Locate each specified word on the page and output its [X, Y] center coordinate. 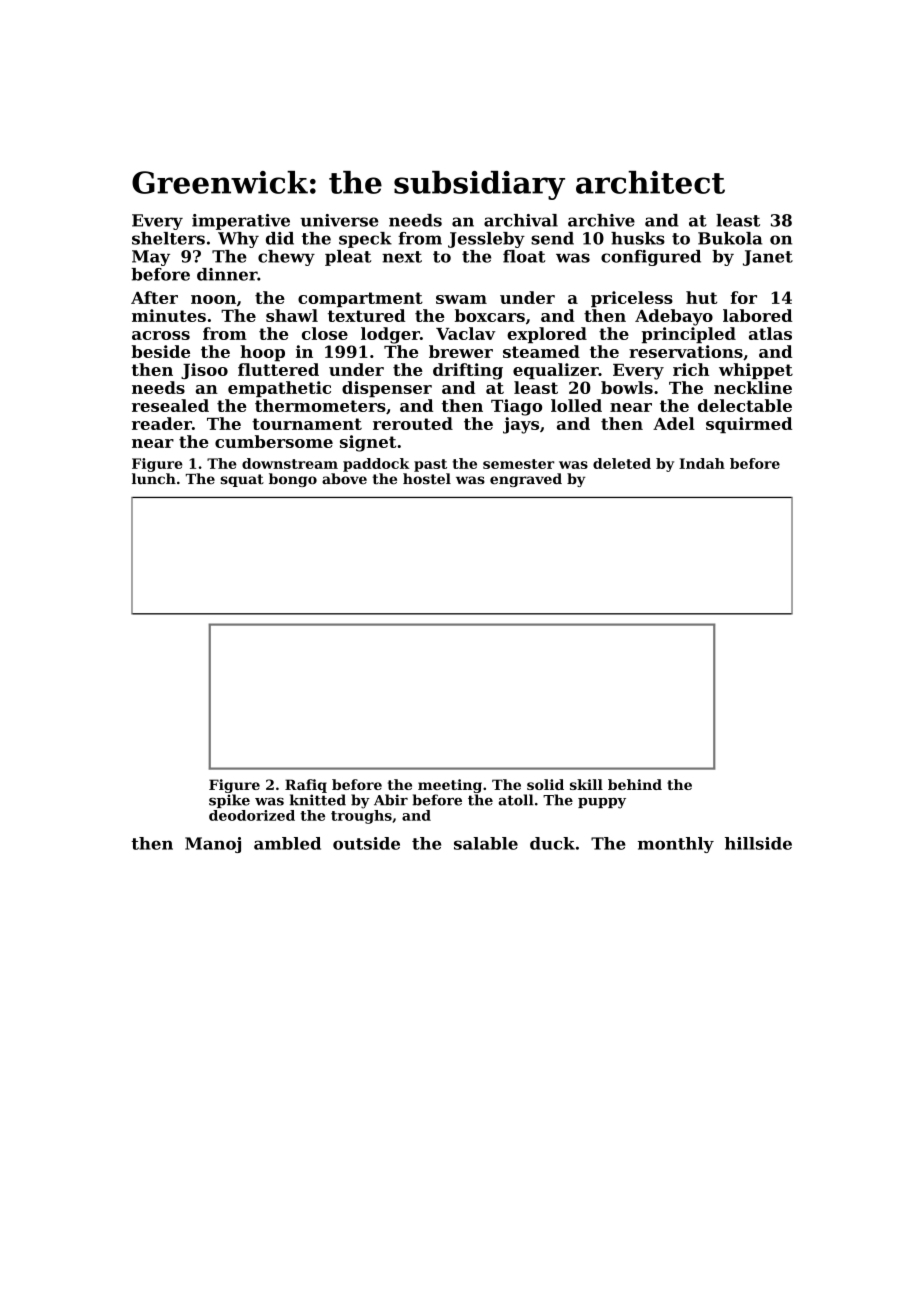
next [402, 257]
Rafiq [306, 786]
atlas [770, 333]
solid [545, 784]
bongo [293, 480]
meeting [450, 786]
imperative [241, 222]
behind [635, 784]
